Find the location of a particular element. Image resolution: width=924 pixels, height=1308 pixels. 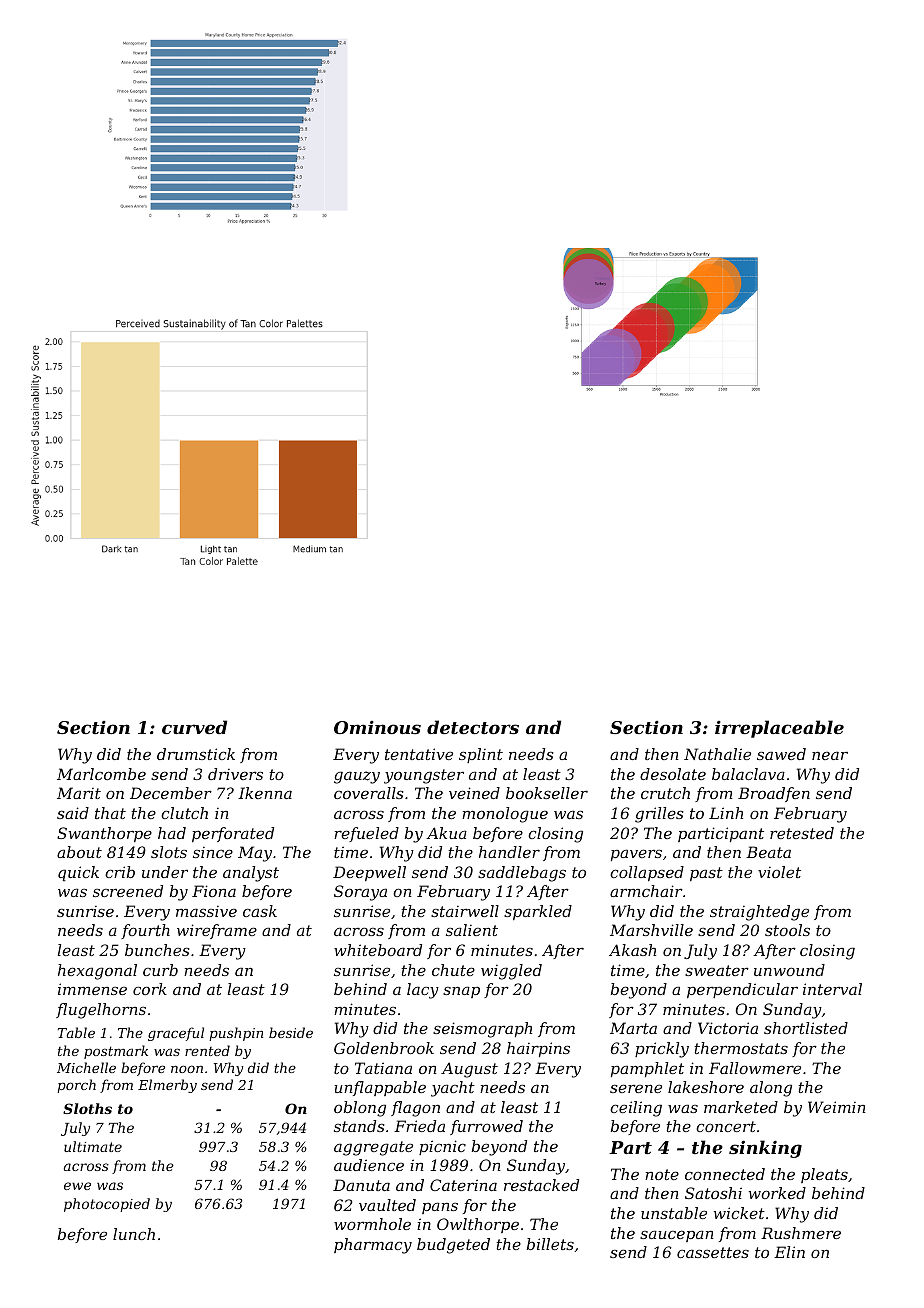

bookseller is located at coordinates (547, 793).
